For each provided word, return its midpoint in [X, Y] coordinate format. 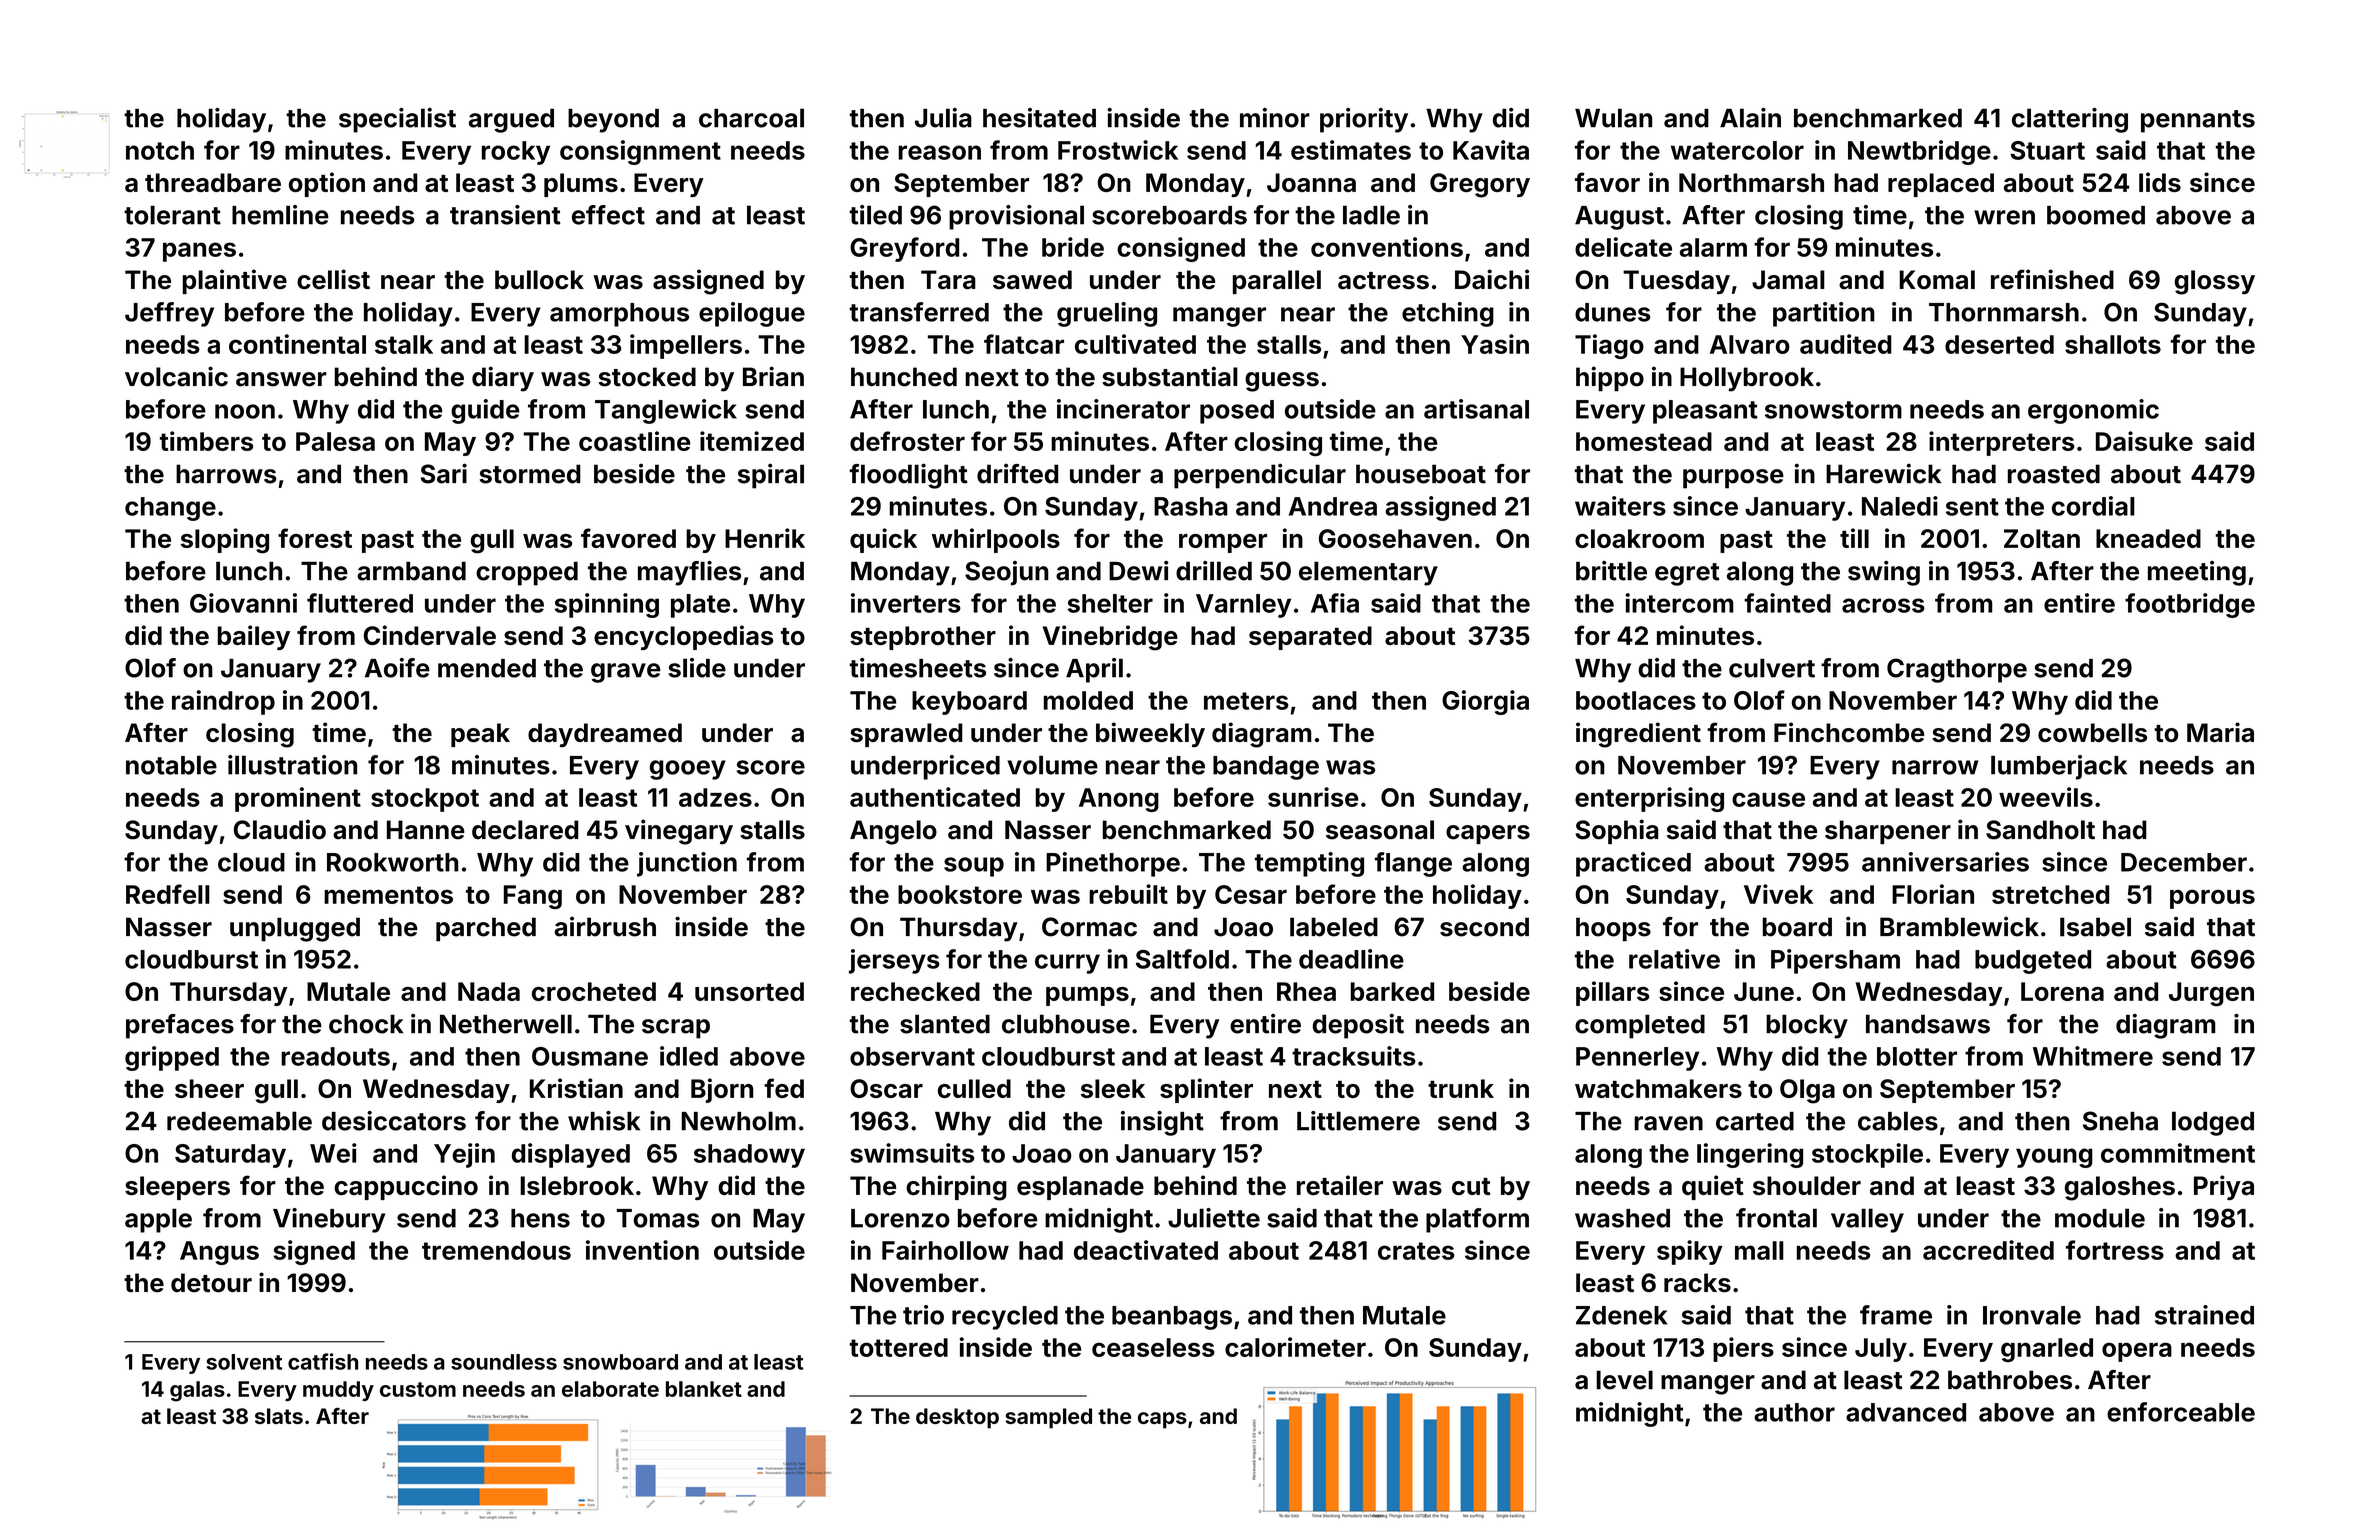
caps [1162, 1420]
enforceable [2181, 1412]
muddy [338, 1391]
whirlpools [996, 540]
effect [608, 215]
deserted [1999, 344]
